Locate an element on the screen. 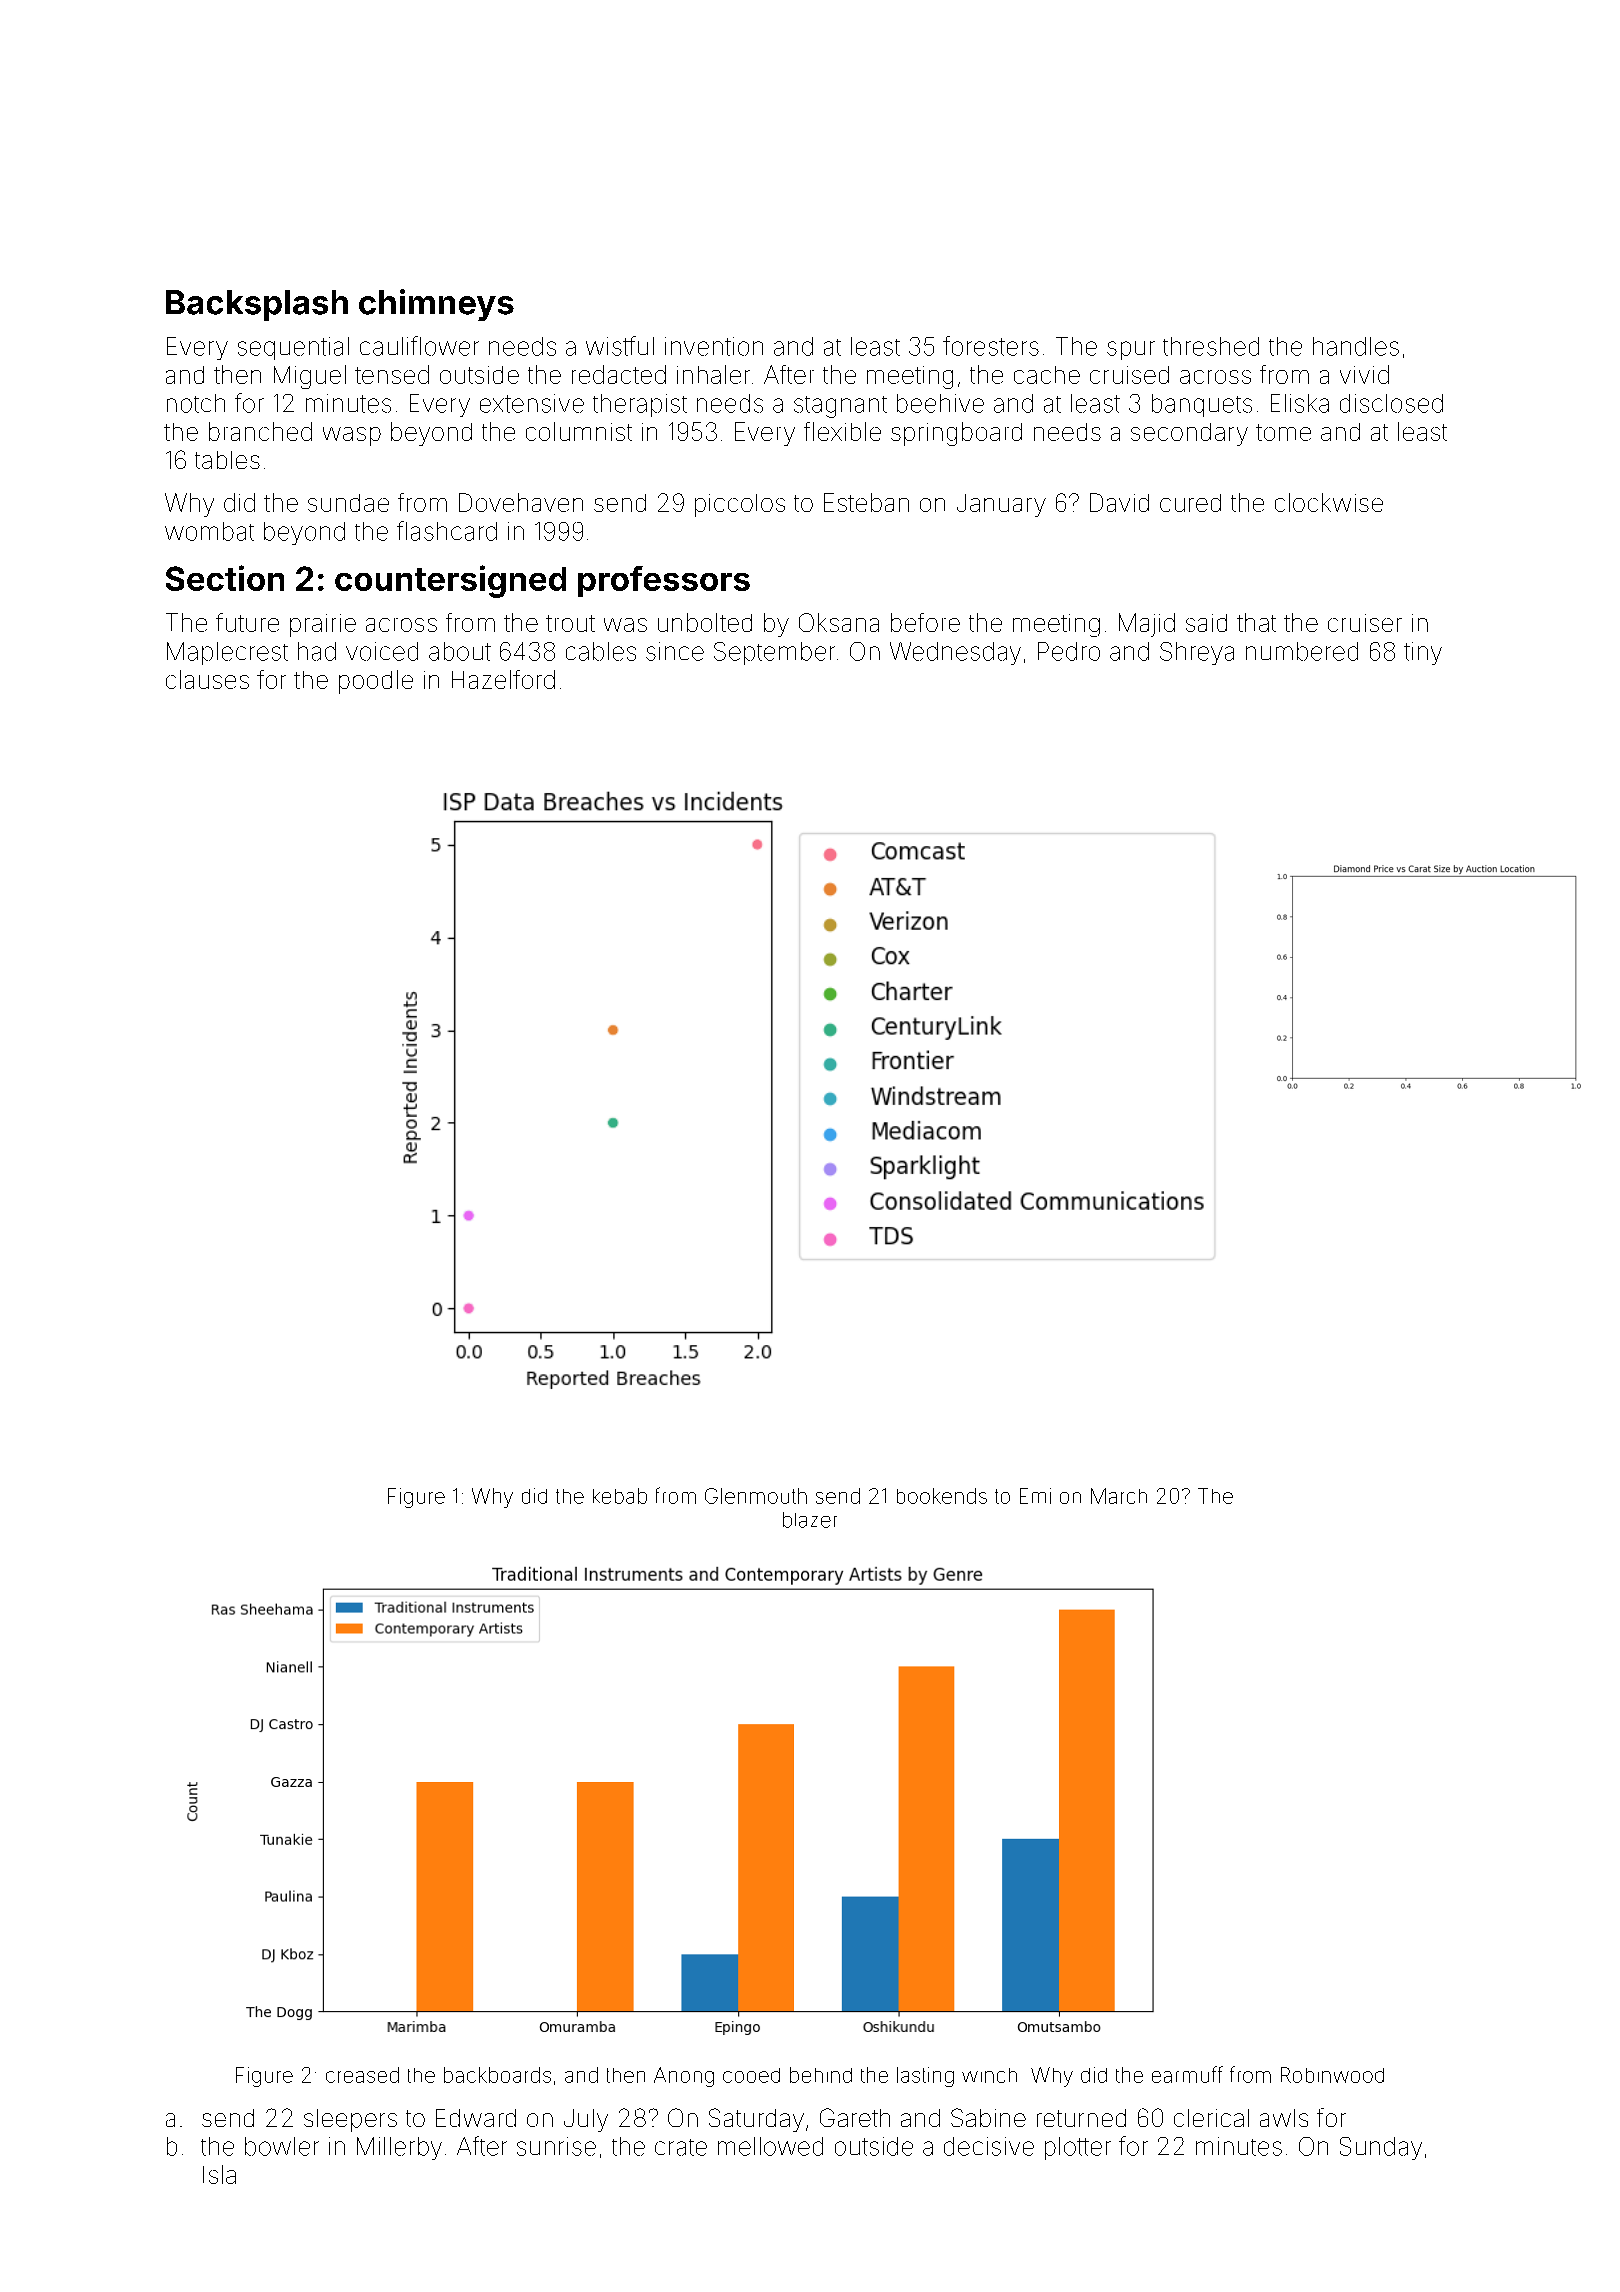 This screenshot has width=1620, height=2292. bowler is located at coordinates (282, 2146).
